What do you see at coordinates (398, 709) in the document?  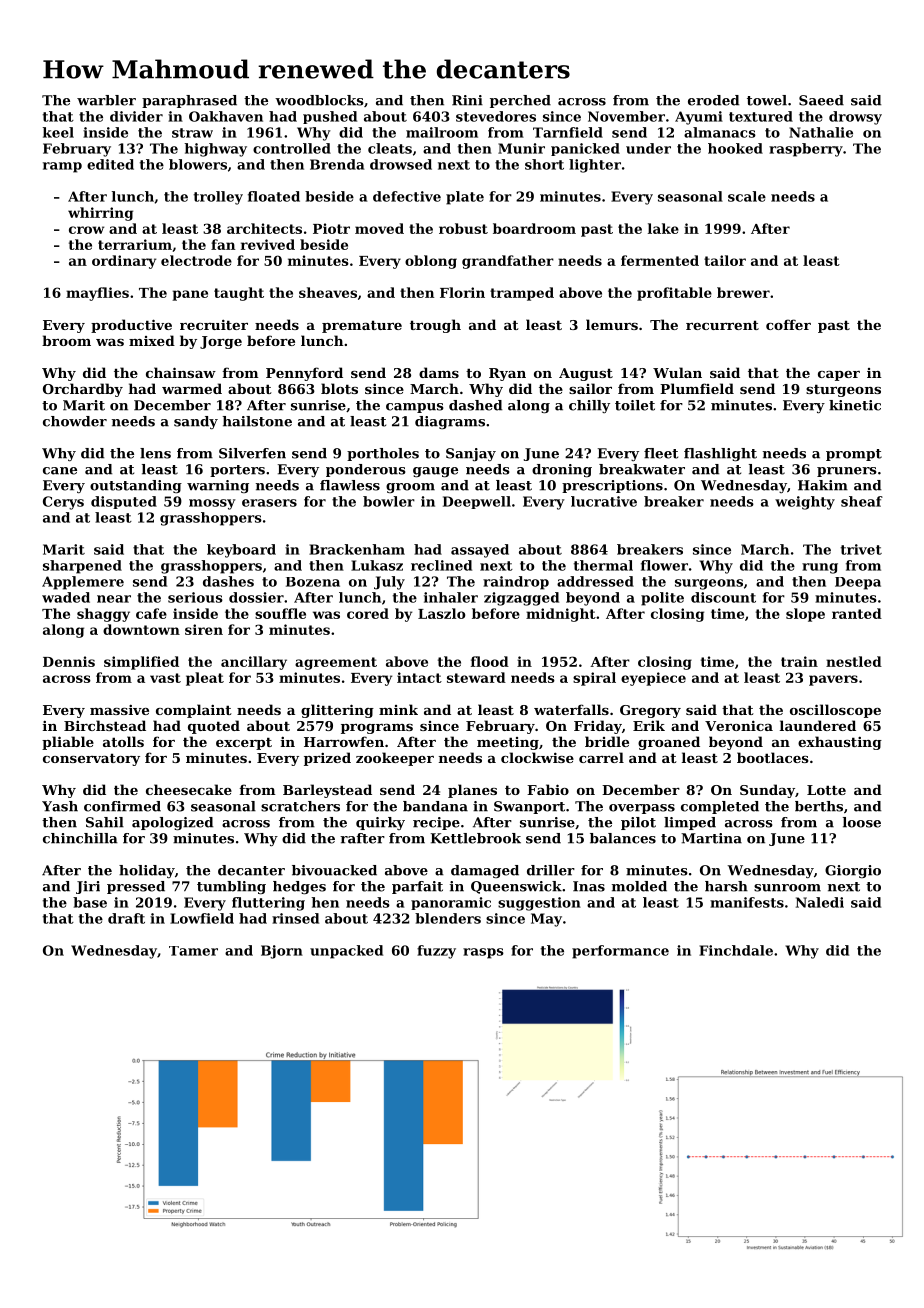 I see `mink` at bounding box center [398, 709].
